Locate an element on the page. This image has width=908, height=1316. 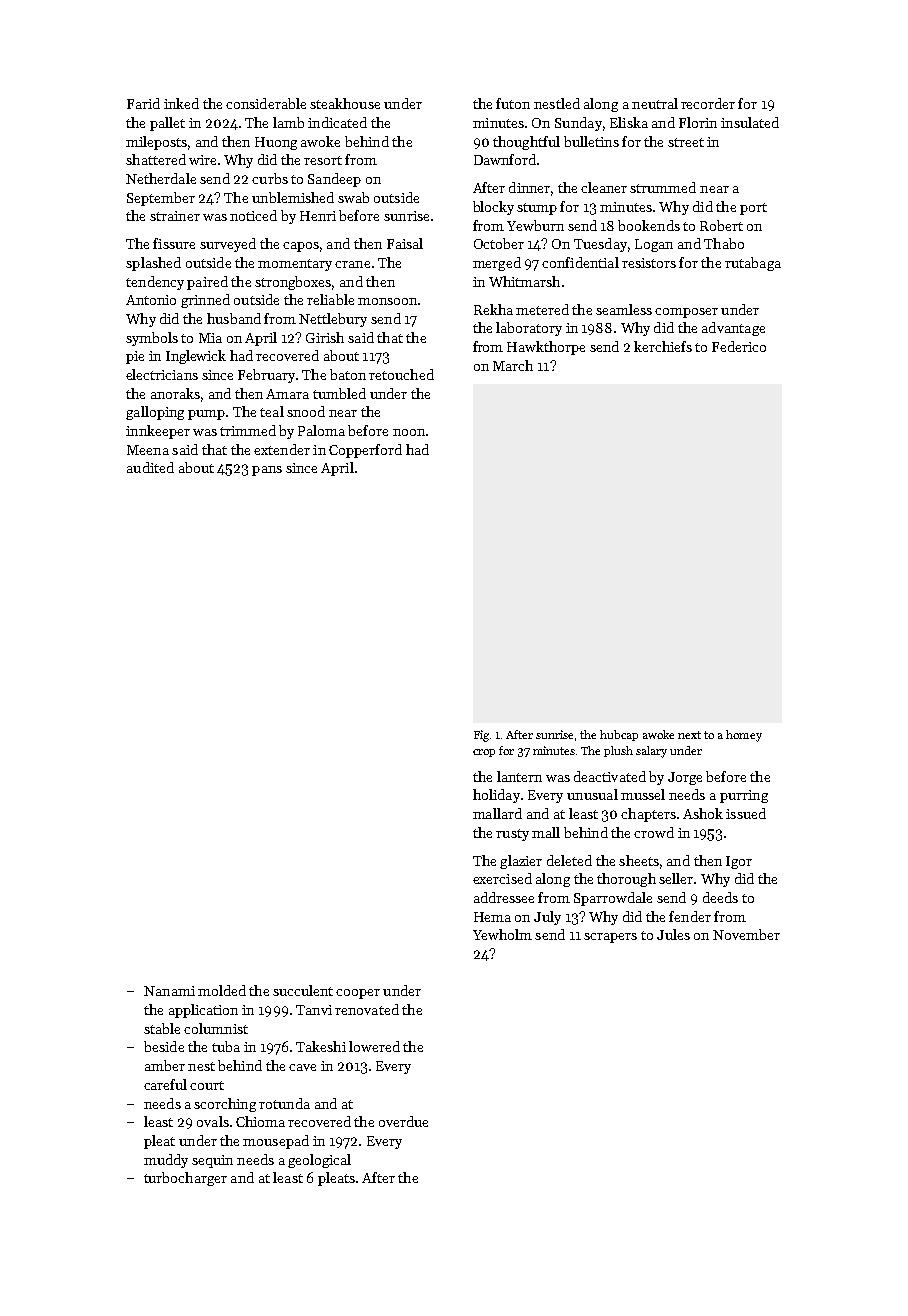
Federico is located at coordinates (739, 346).
